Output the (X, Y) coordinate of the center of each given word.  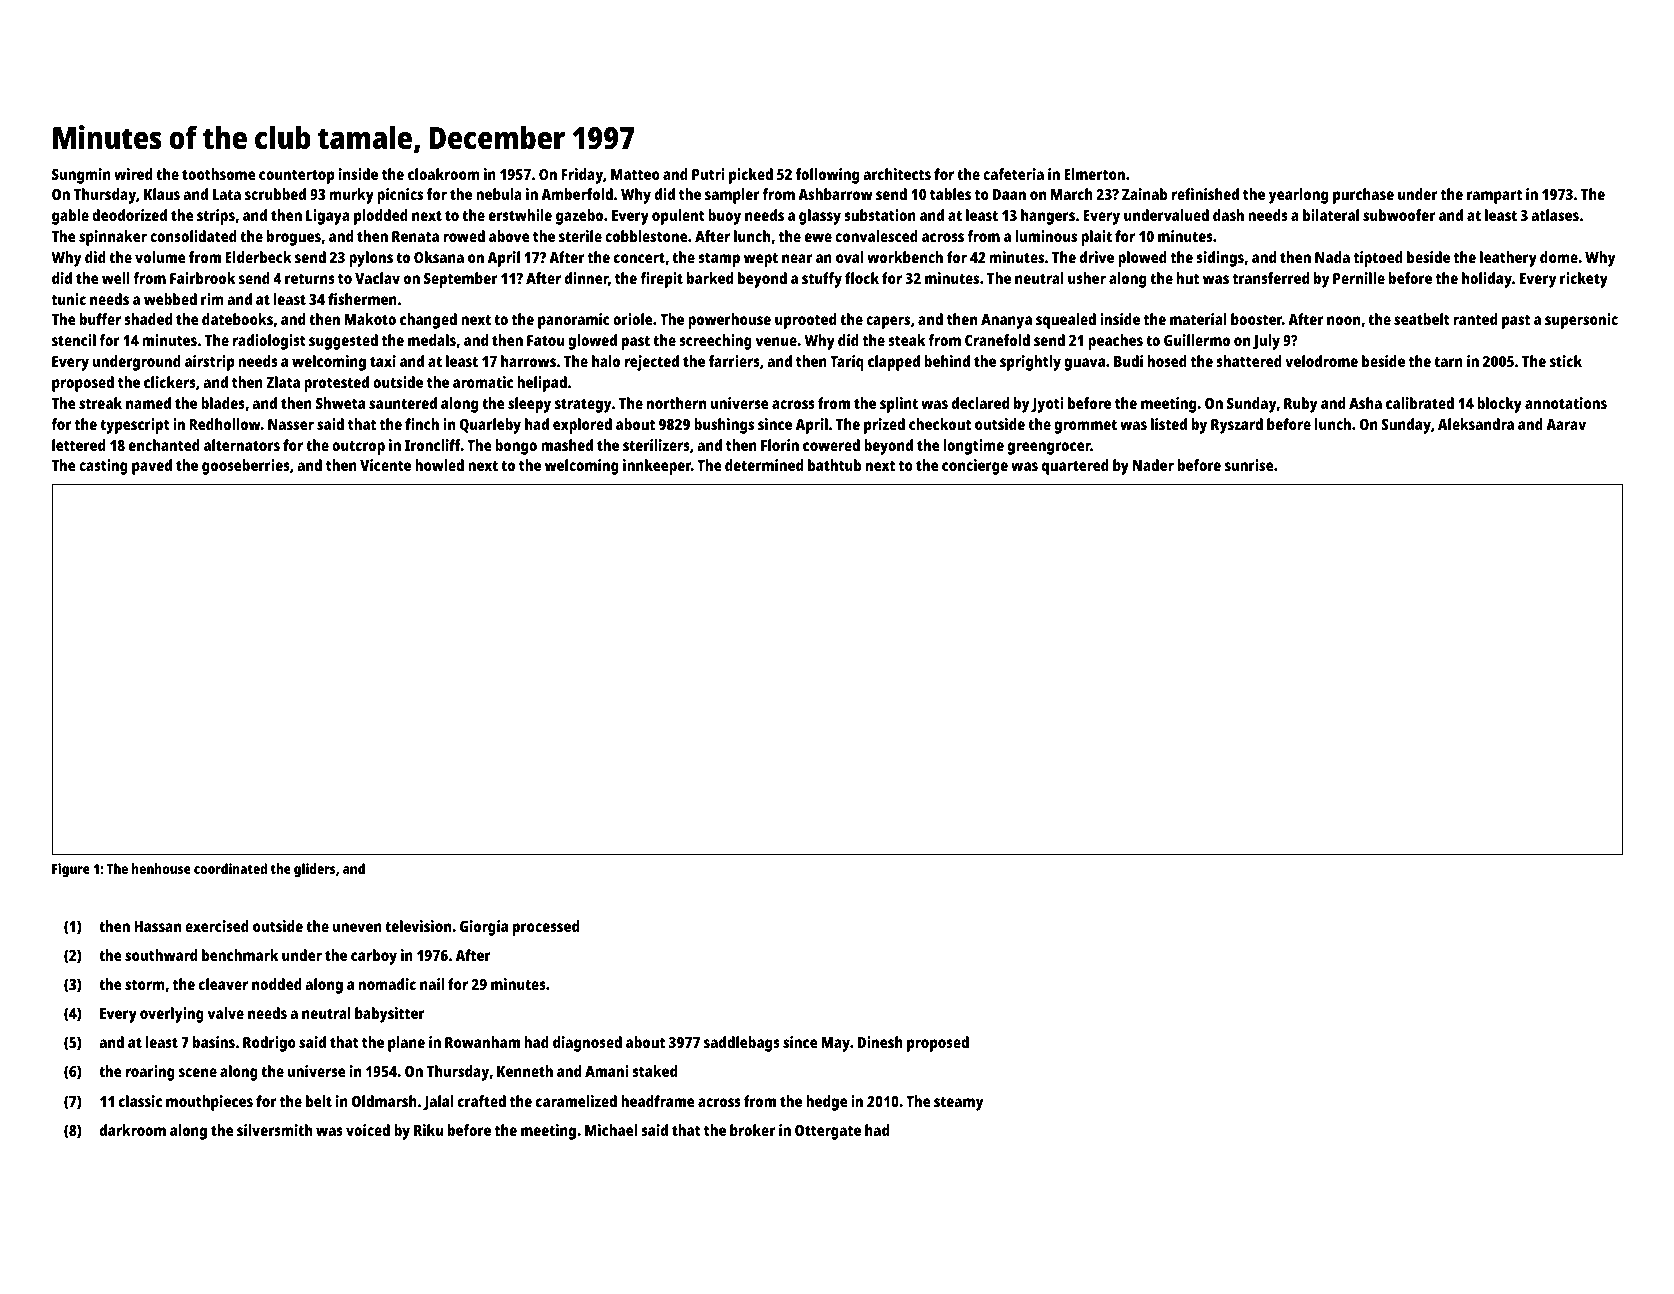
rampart (1494, 197)
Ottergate (828, 1132)
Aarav (1566, 424)
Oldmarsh (384, 1101)
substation (880, 215)
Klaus (162, 194)
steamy (958, 1104)
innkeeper (657, 467)
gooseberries (246, 467)
